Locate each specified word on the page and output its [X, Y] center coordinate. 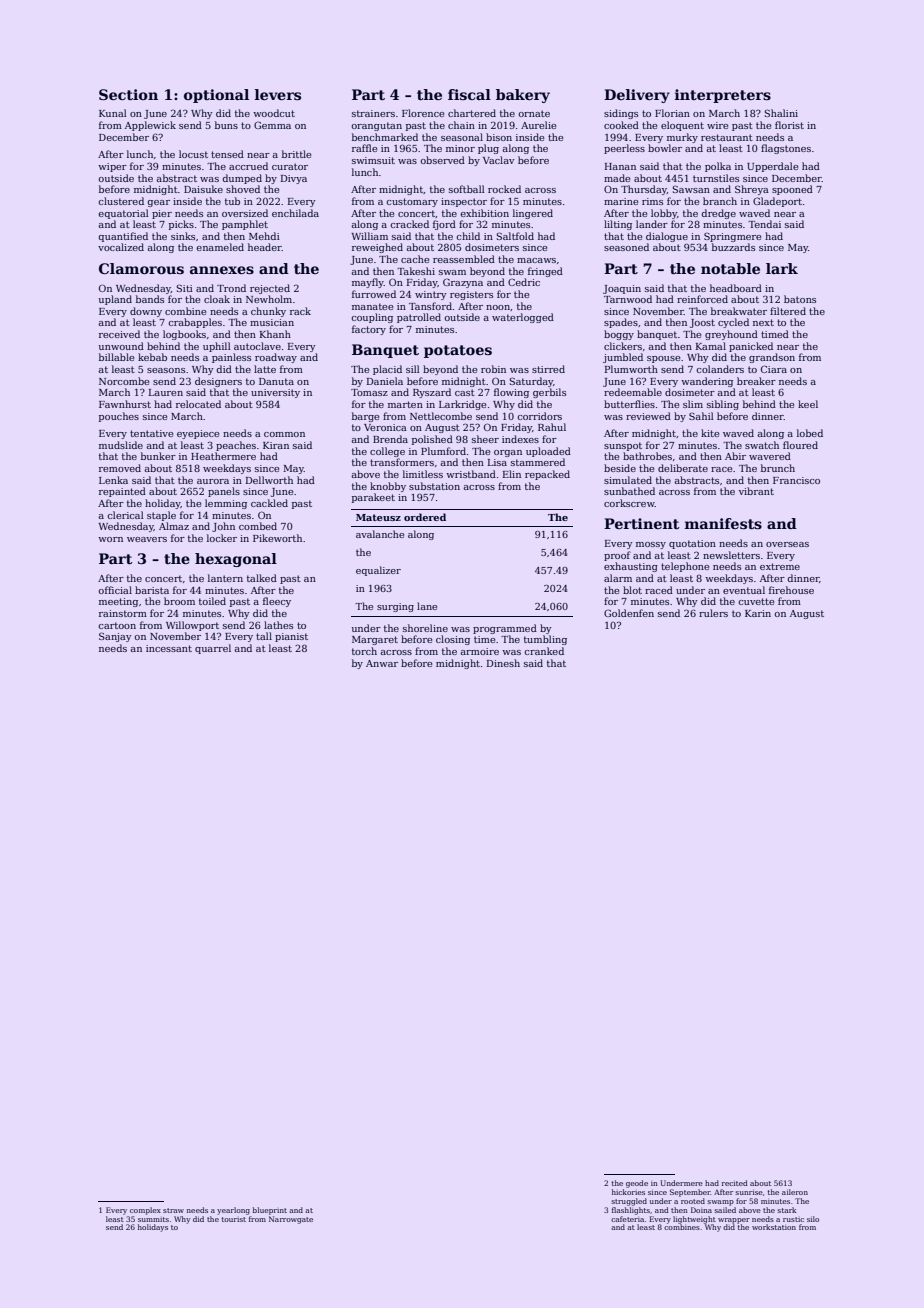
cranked [544, 651]
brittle [296, 154]
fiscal [469, 94]
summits [153, 1219]
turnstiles [716, 178]
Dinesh [503, 663]
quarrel [213, 649]
